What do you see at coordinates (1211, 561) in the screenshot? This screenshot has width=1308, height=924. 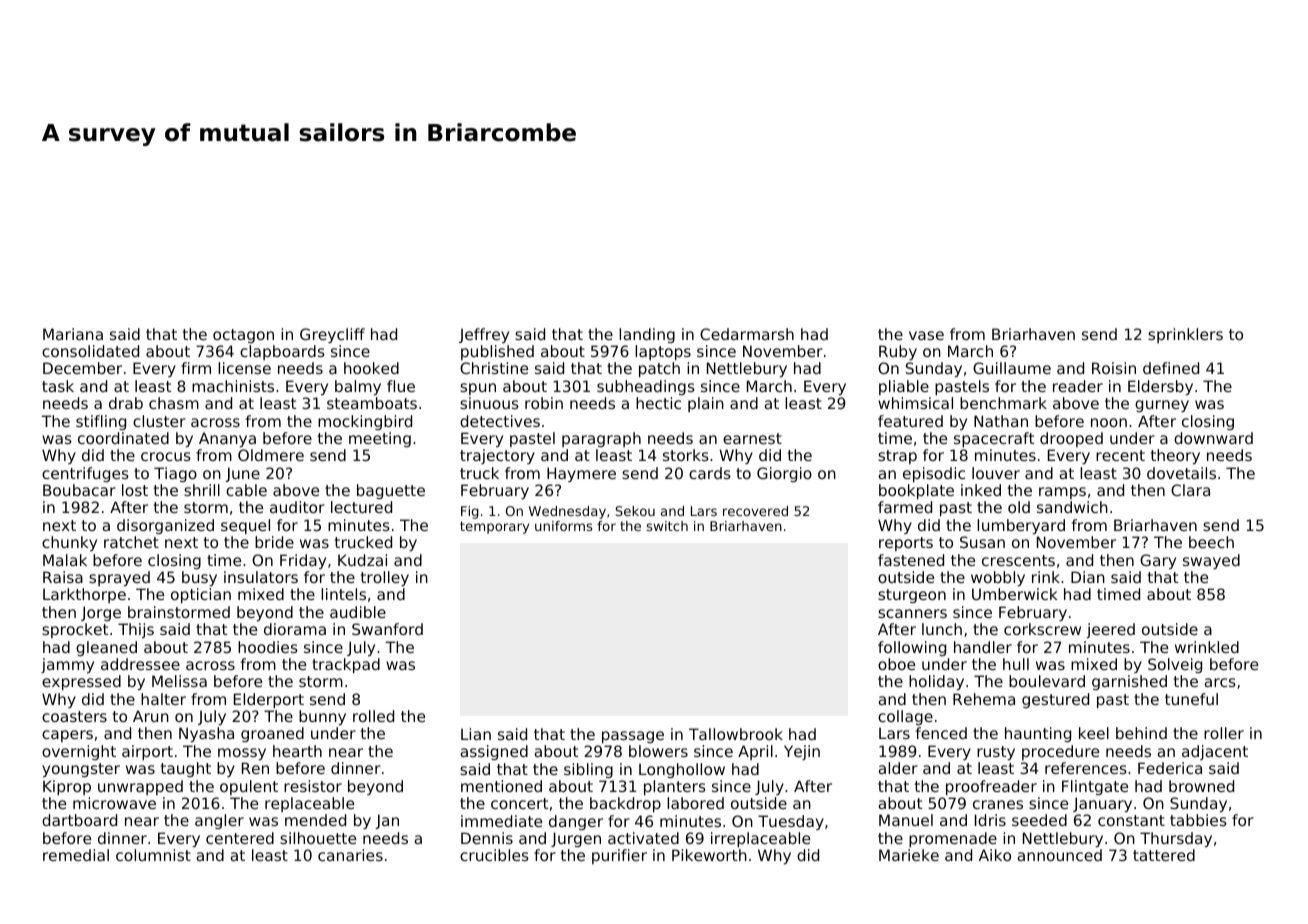 I see `swayed` at bounding box center [1211, 561].
